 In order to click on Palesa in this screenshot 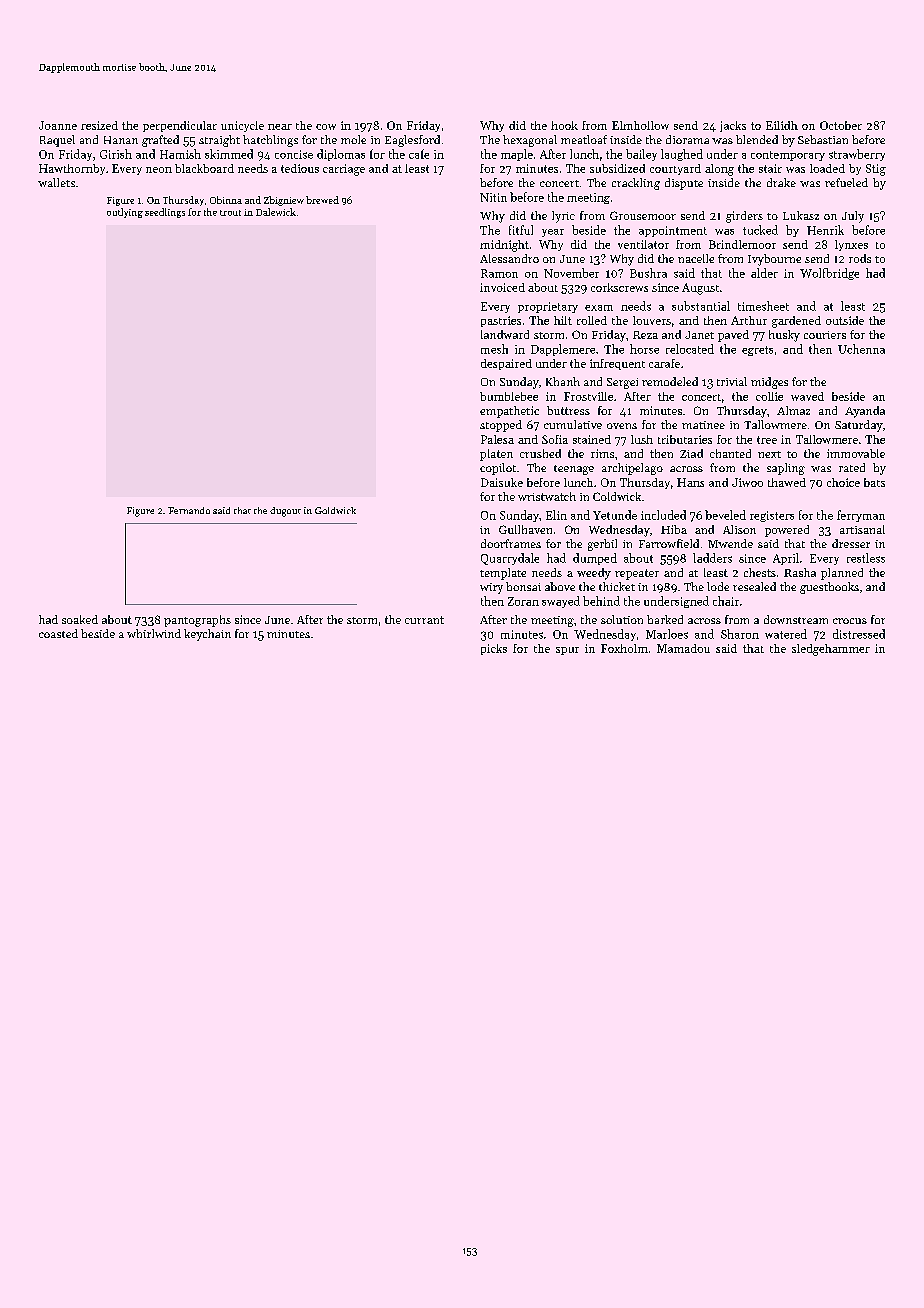, I will do `click(497, 439)`.
